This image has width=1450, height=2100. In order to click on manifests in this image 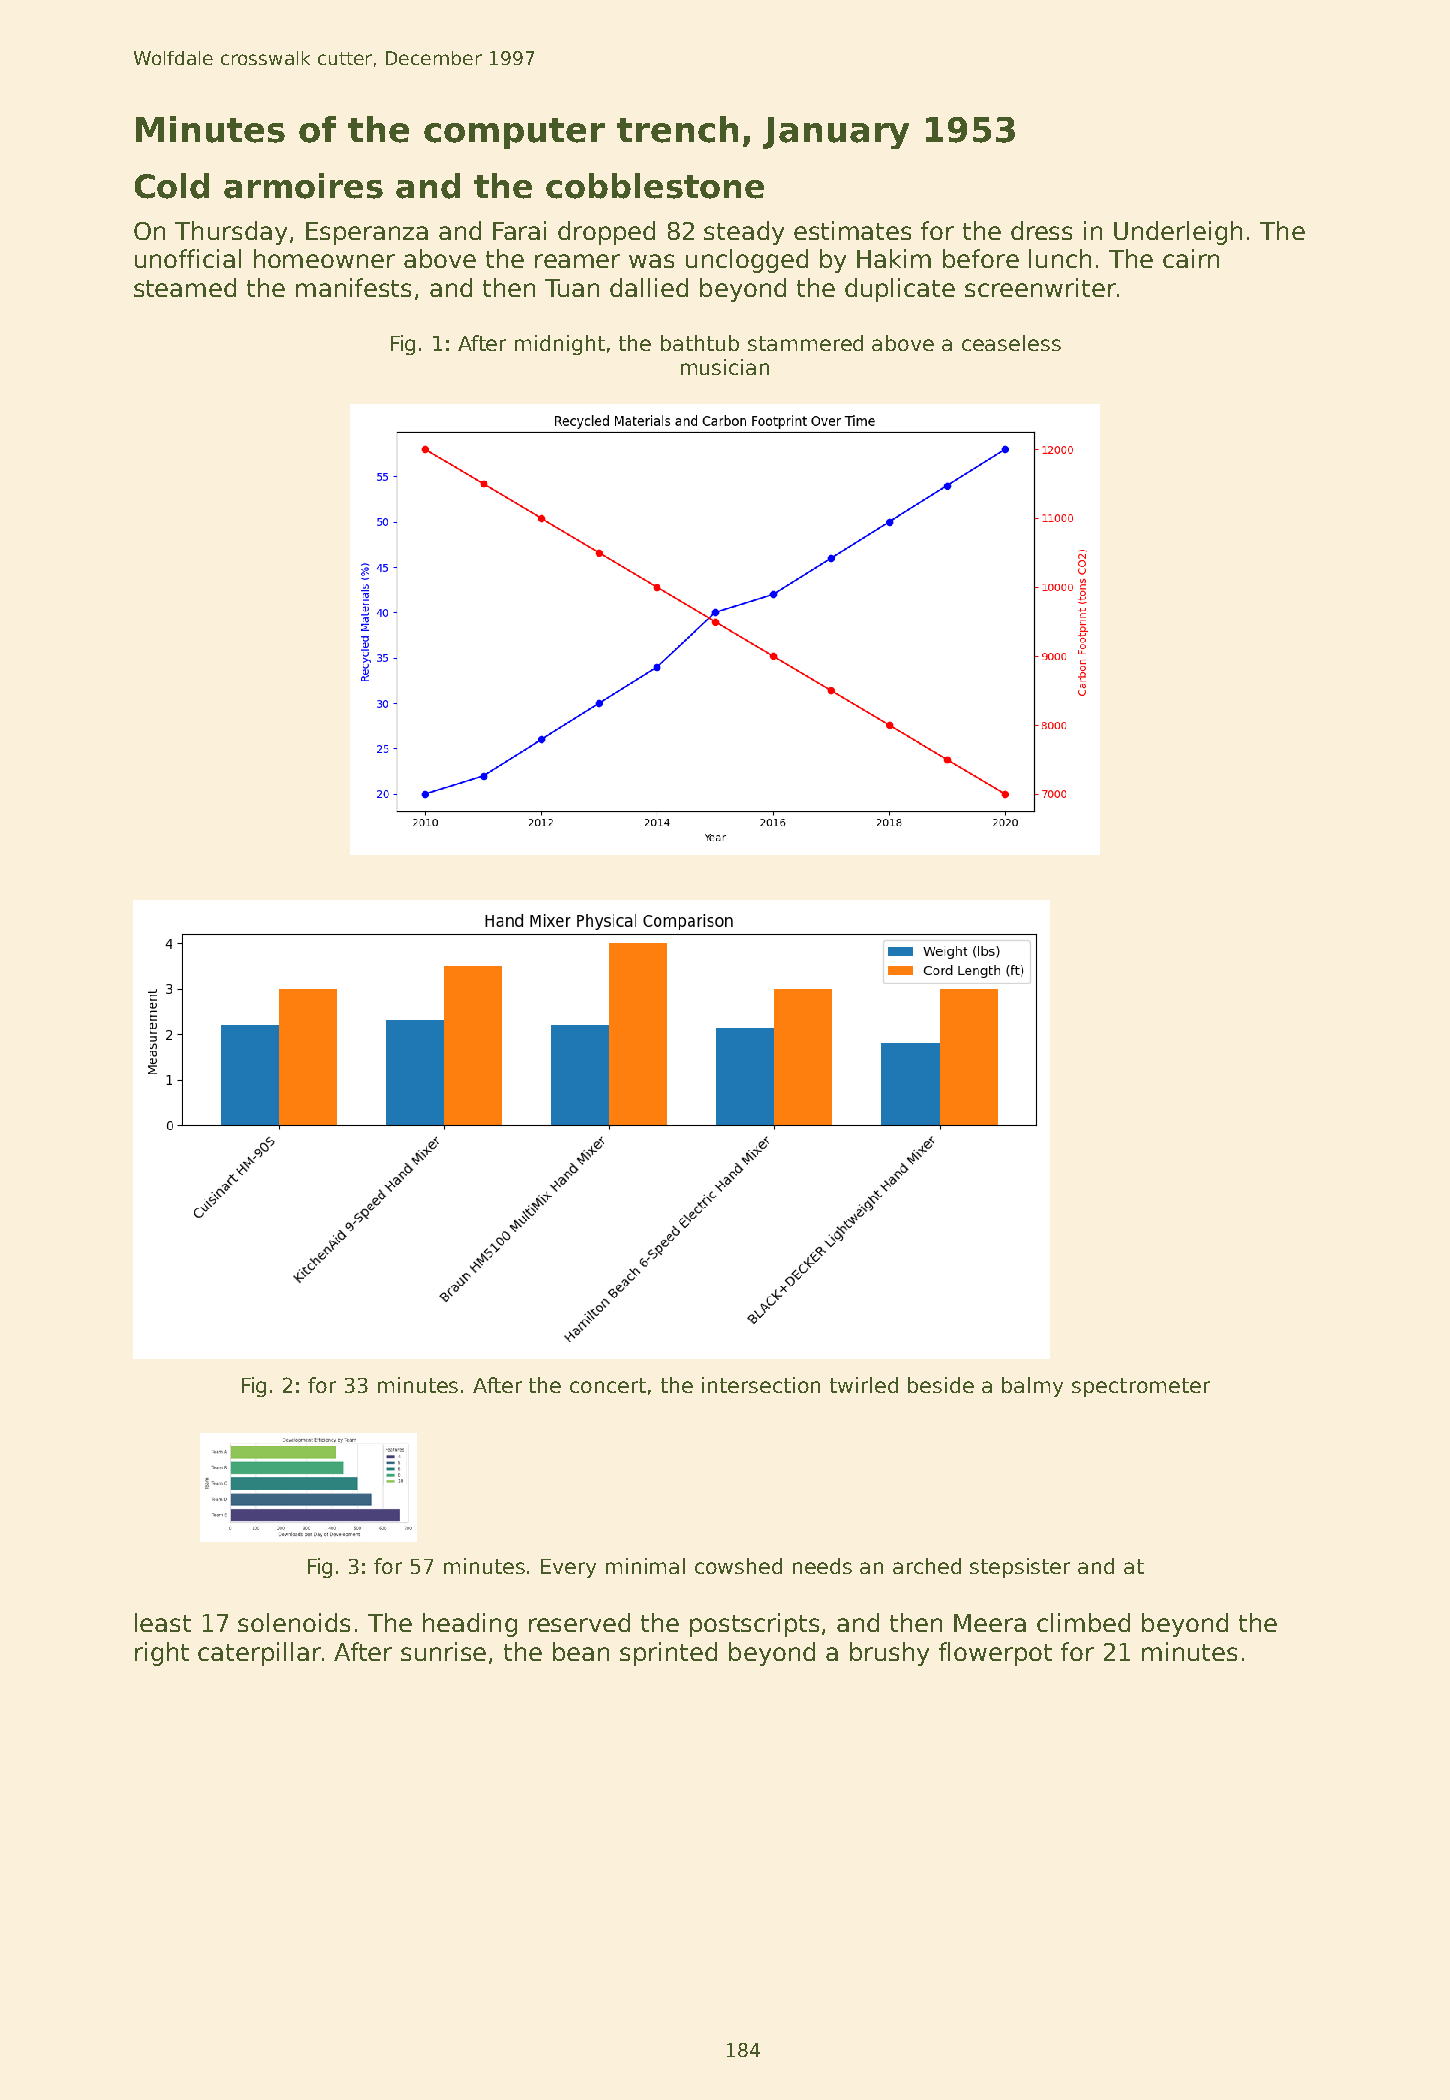, I will do `click(353, 287)`.
